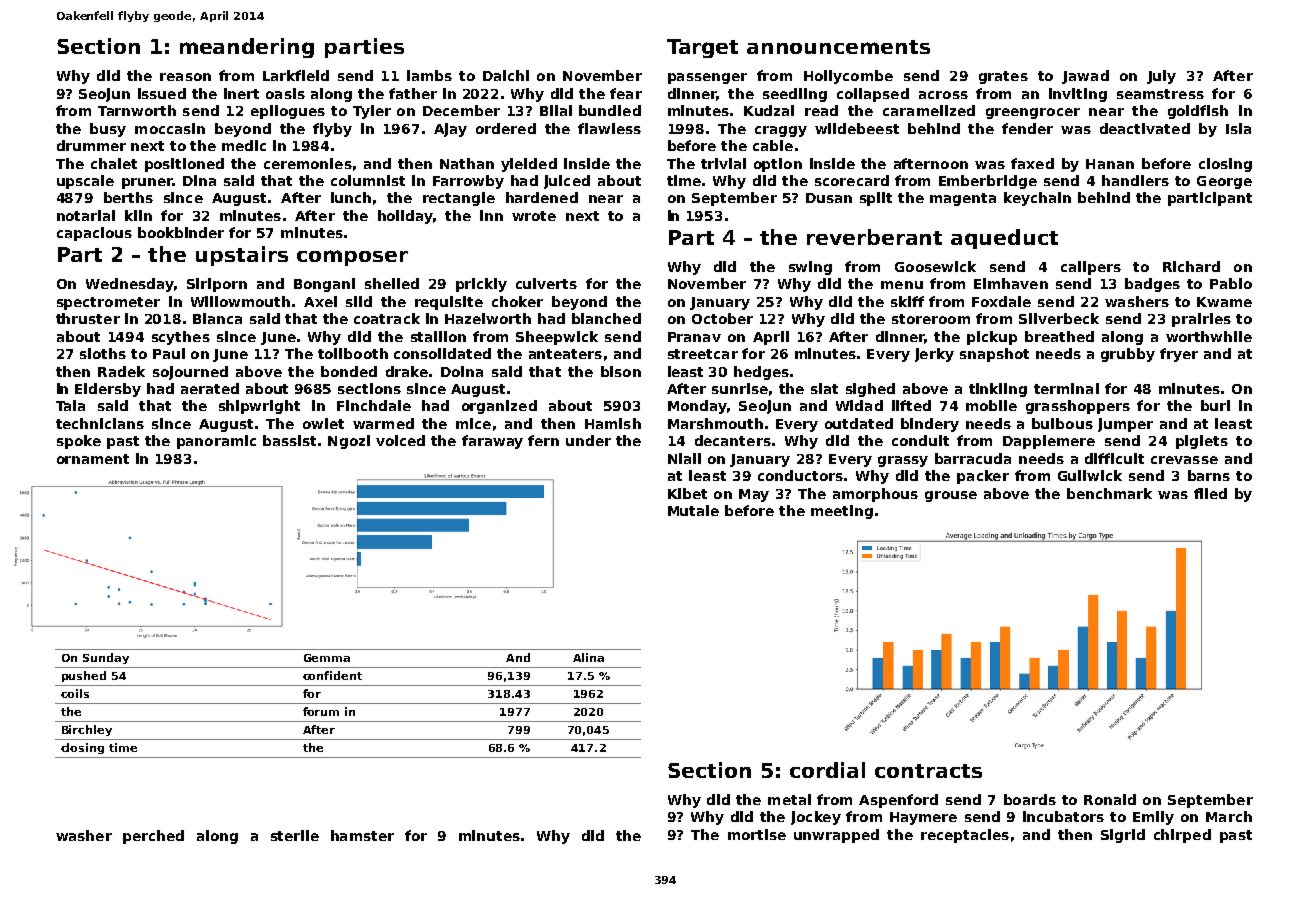 This screenshot has height=924, width=1308. I want to click on culverts, so click(546, 283).
